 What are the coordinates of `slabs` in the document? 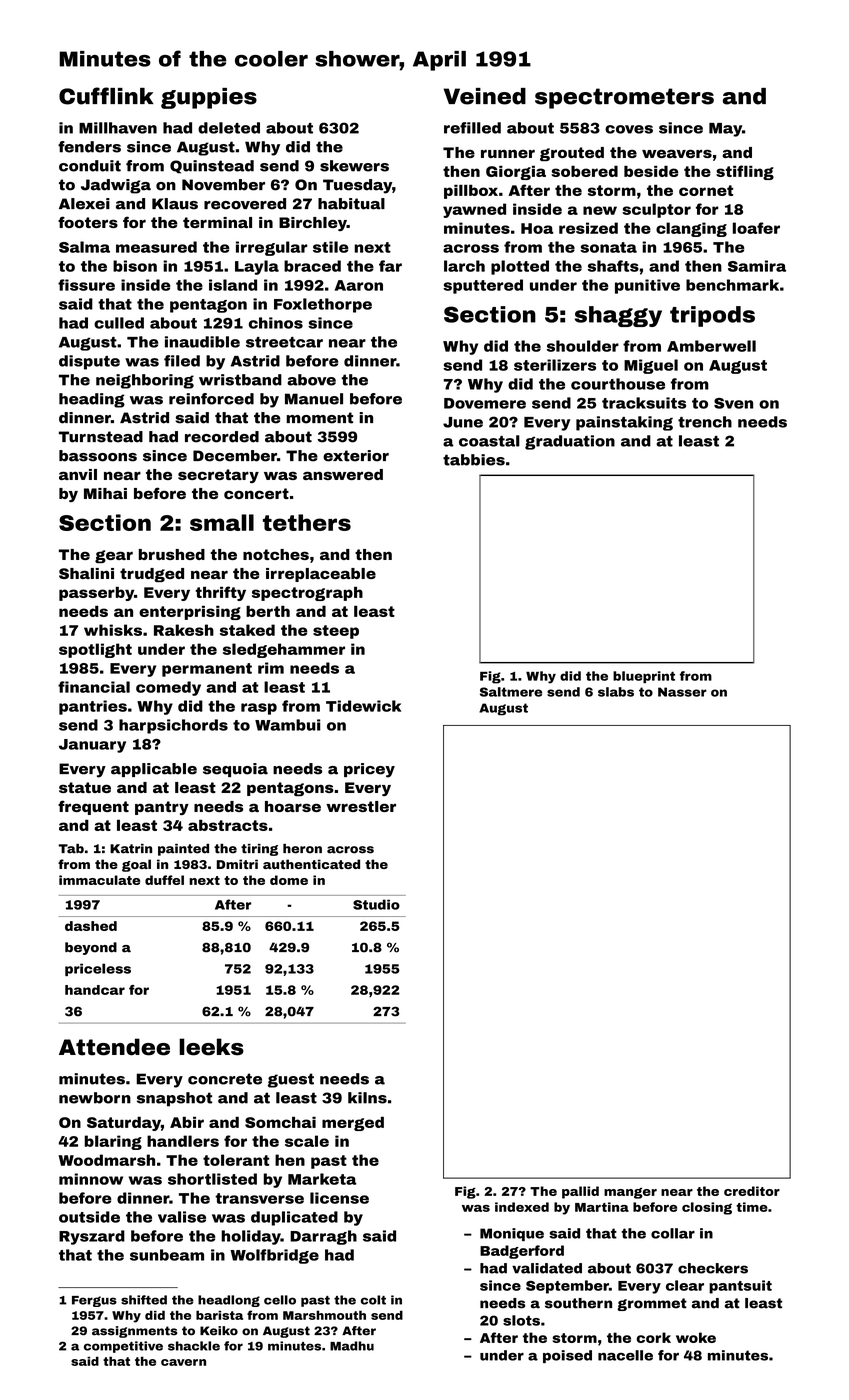 It's located at (616, 692).
